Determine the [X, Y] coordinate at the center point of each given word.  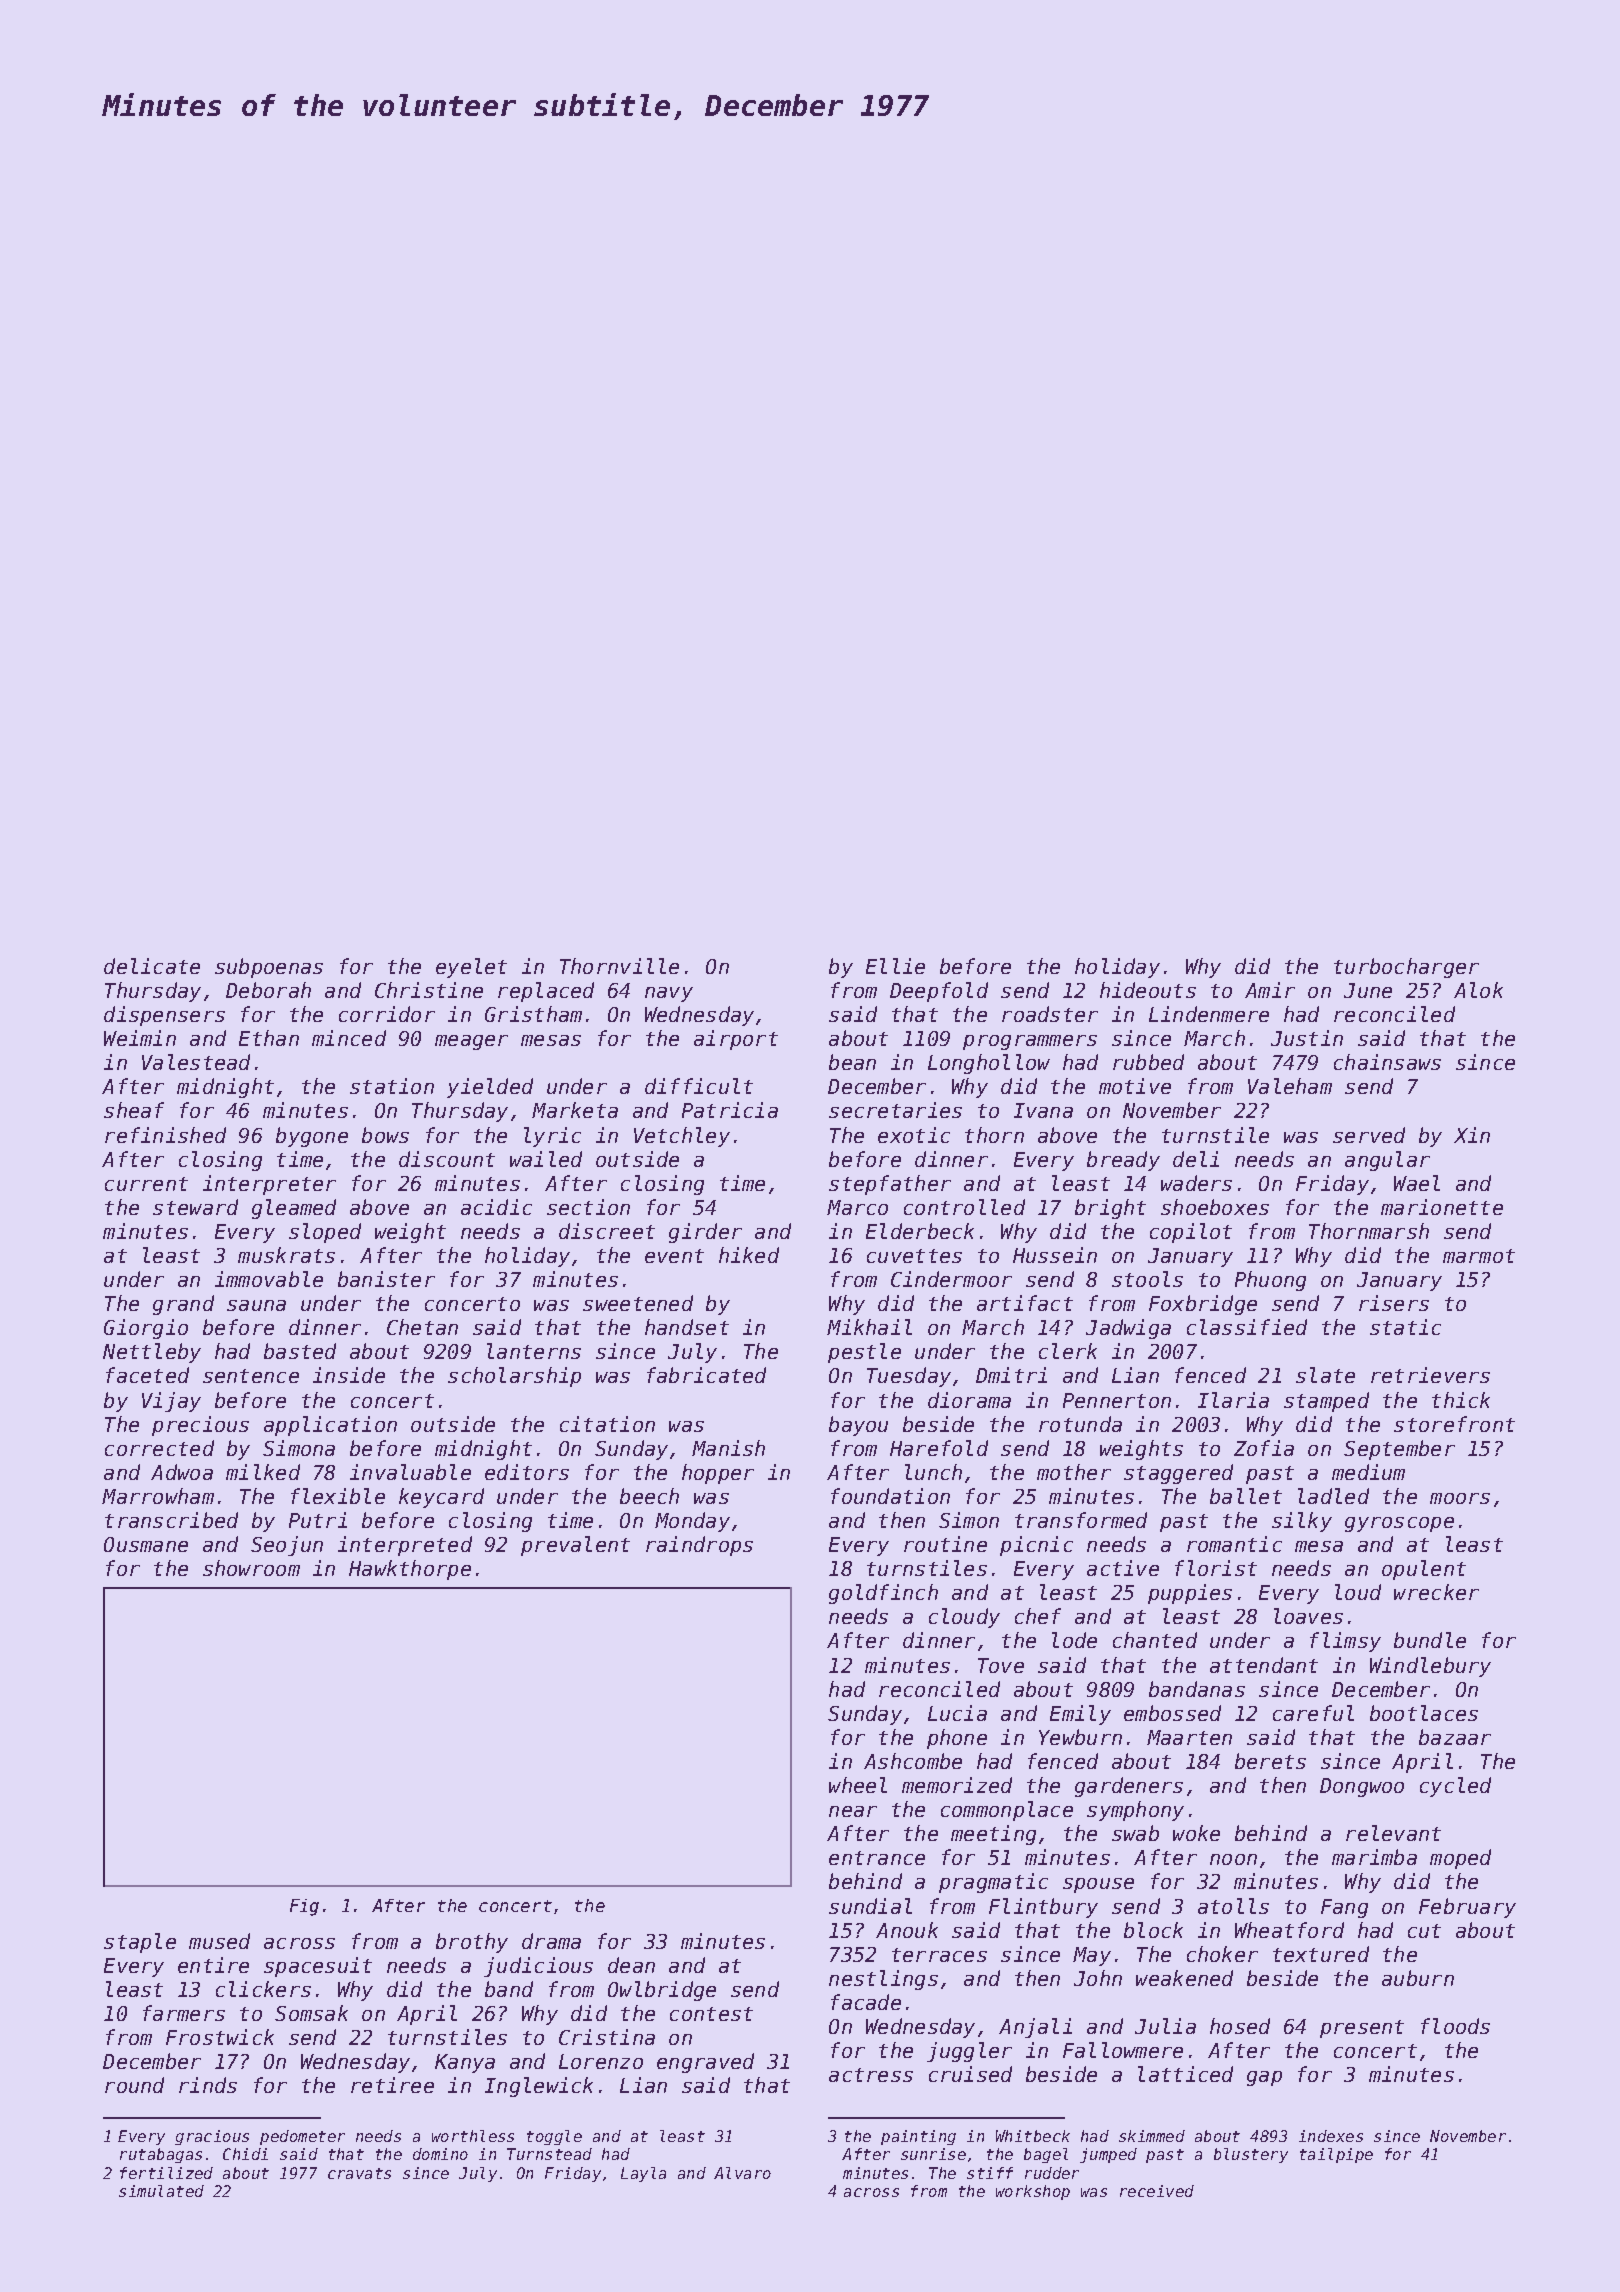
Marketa [575, 1110]
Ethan [269, 1038]
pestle [864, 1353]
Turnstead [549, 2154]
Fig [304, 1907]
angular [1387, 1161]
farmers [184, 2013]
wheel [858, 1785]
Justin [1307, 1038]
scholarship [514, 1377]
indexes [1331, 2136]
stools [1147, 1279]
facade [866, 2002]
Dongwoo [1362, 1787]
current [146, 1184]
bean [852, 1062]
